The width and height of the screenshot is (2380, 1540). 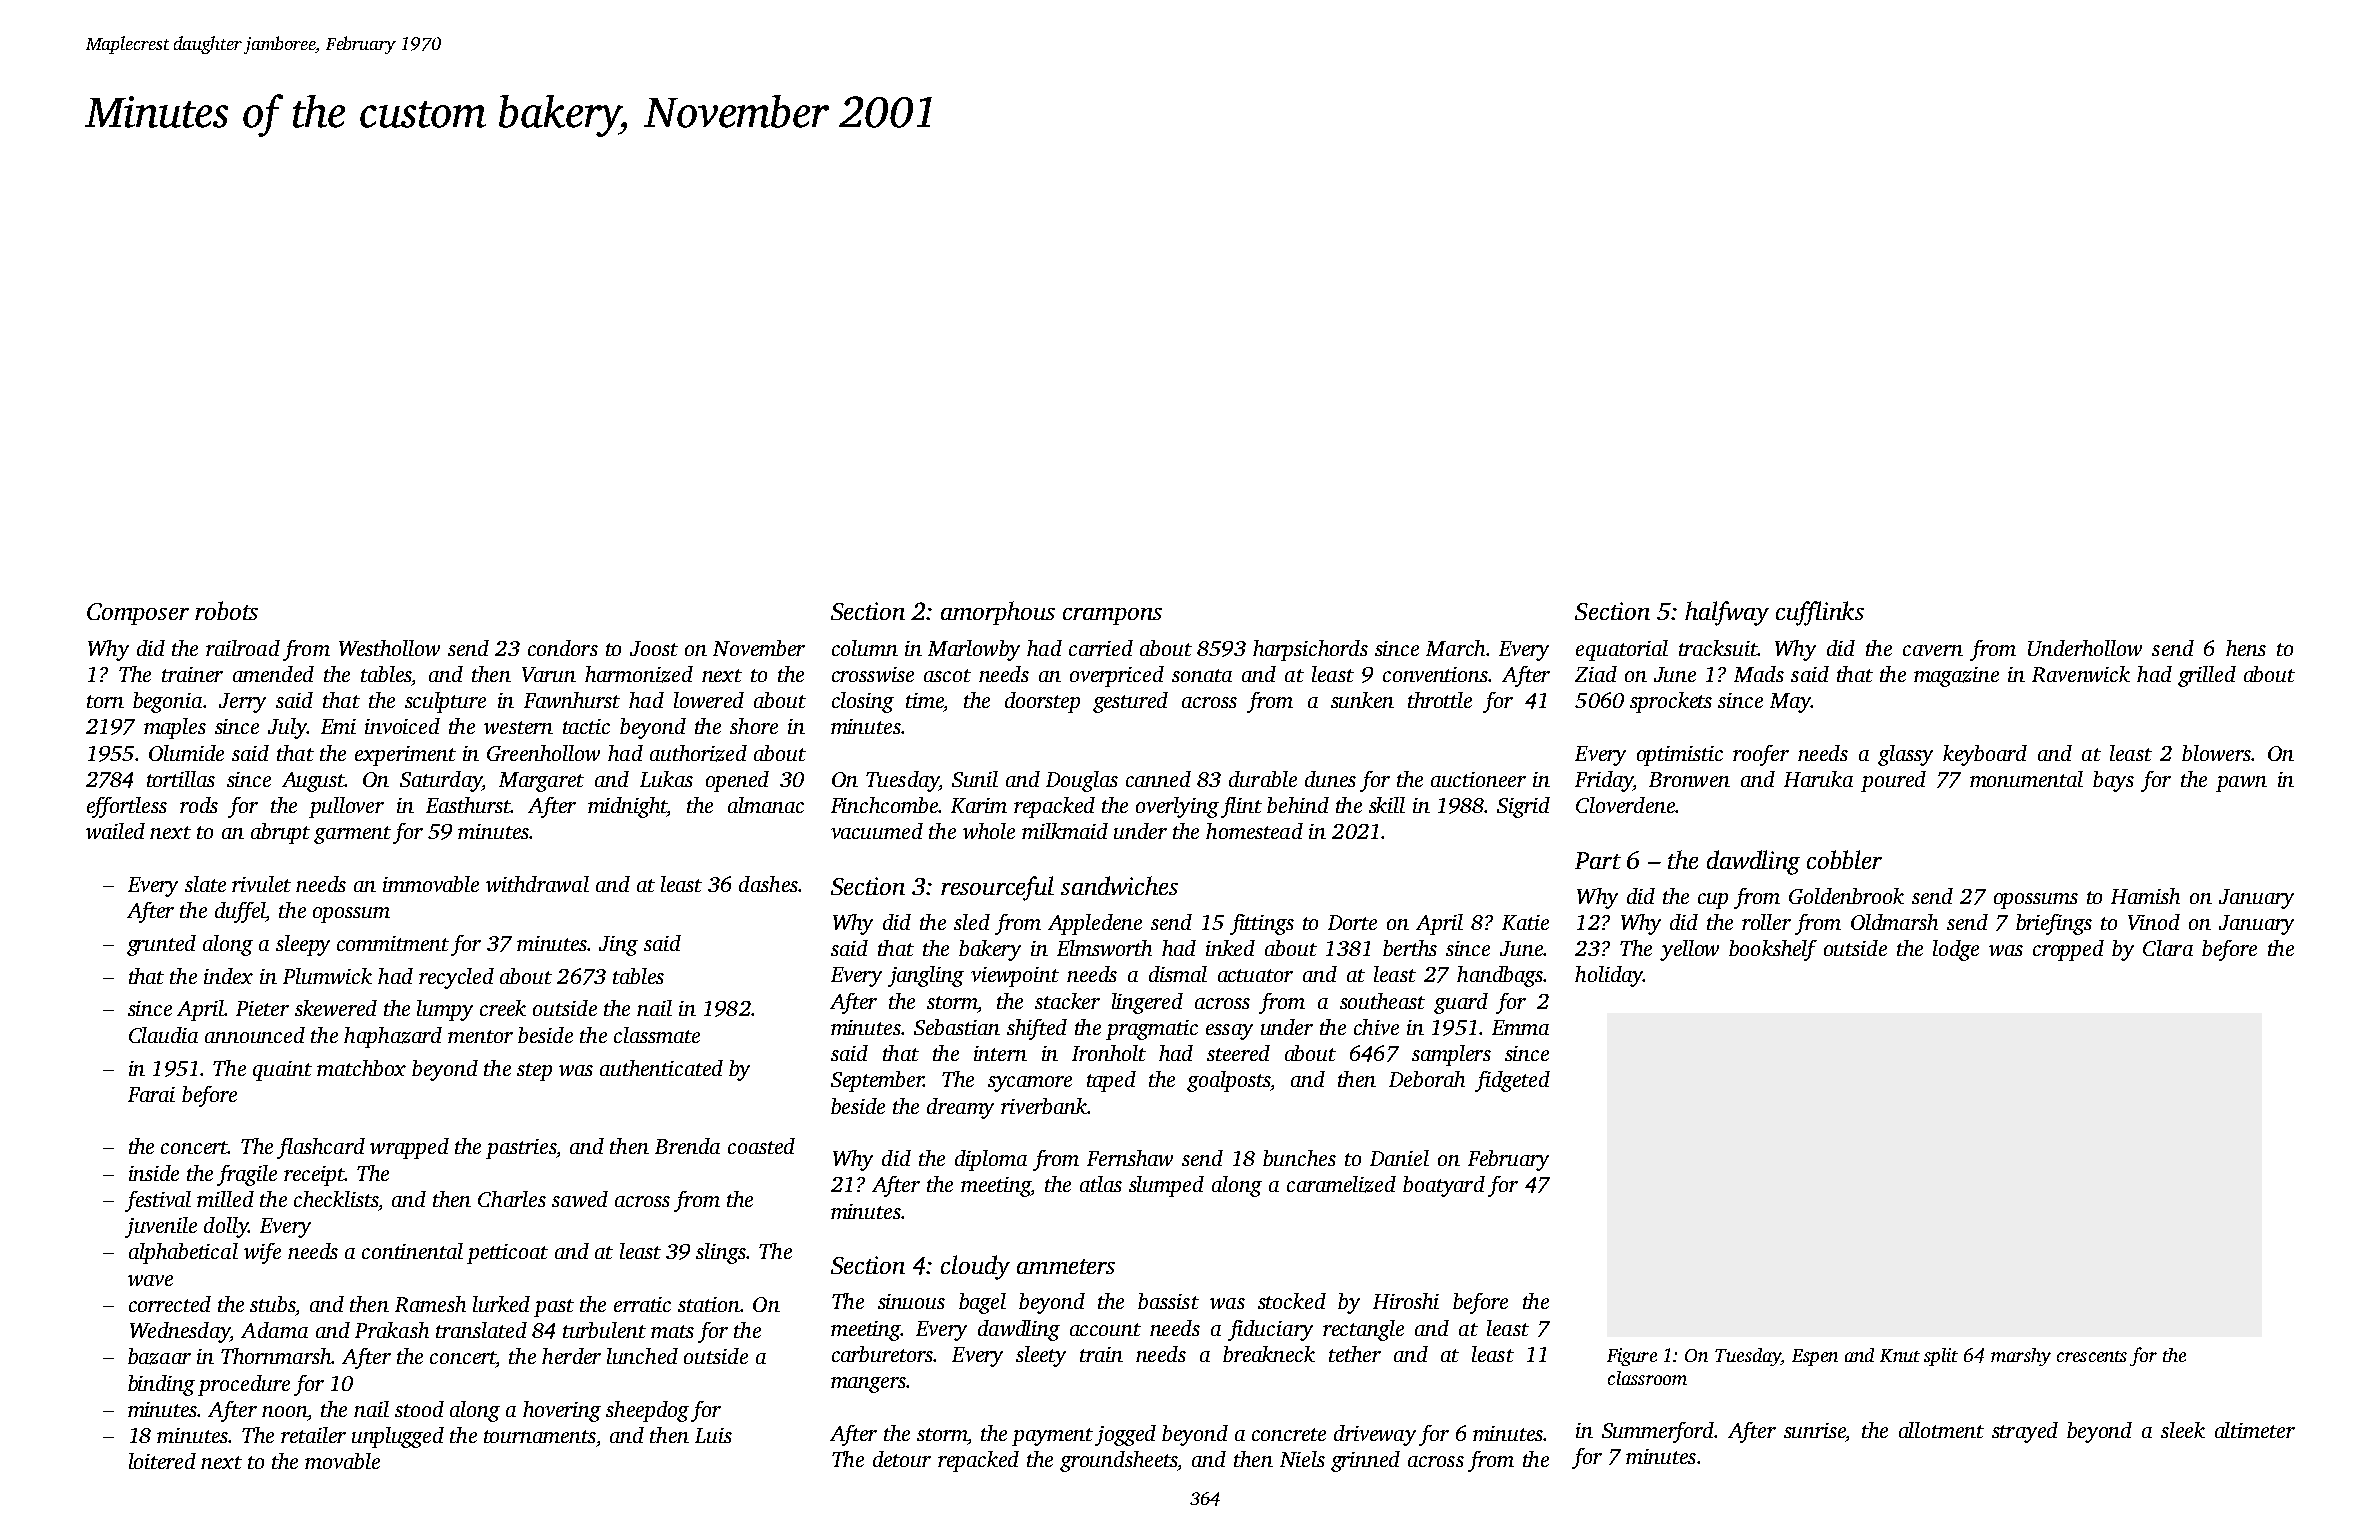 I want to click on loitered, so click(x=162, y=1461).
